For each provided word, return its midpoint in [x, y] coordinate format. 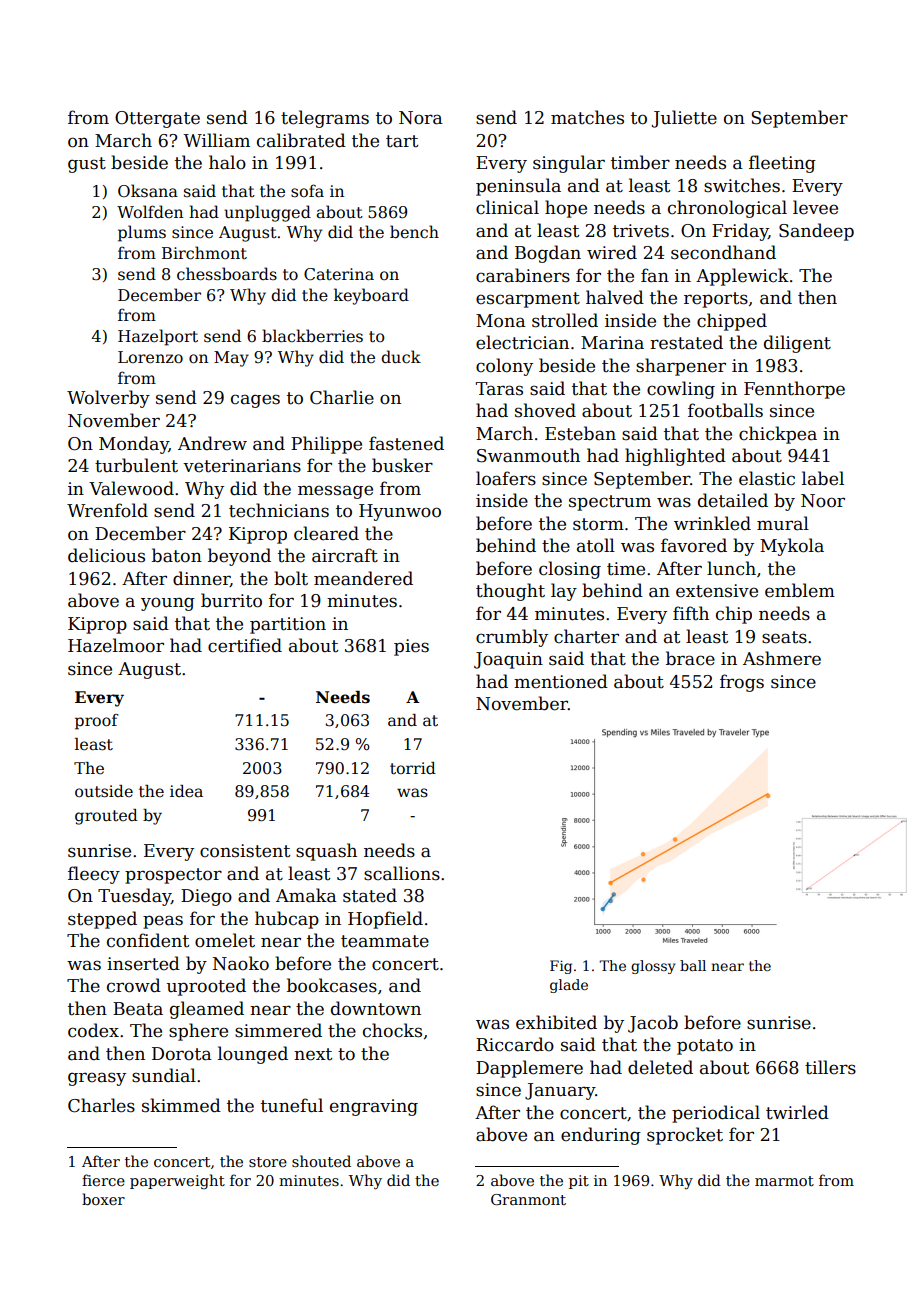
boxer [103, 1199]
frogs [742, 683]
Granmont [528, 1199]
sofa [307, 191]
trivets [641, 231]
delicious [106, 555]
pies [411, 647]
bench [414, 232]
